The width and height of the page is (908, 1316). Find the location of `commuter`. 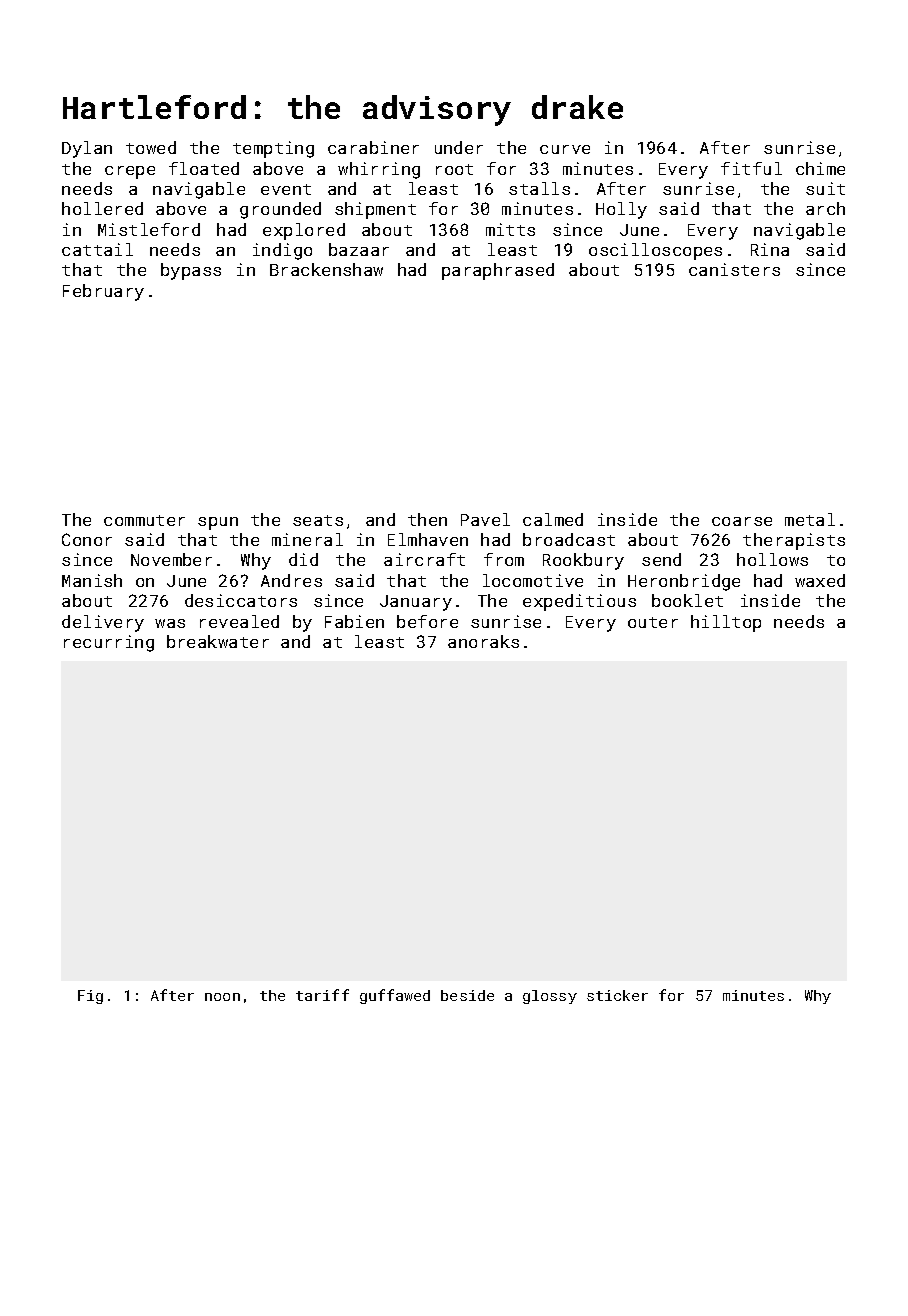

commuter is located at coordinates (144, 520).
